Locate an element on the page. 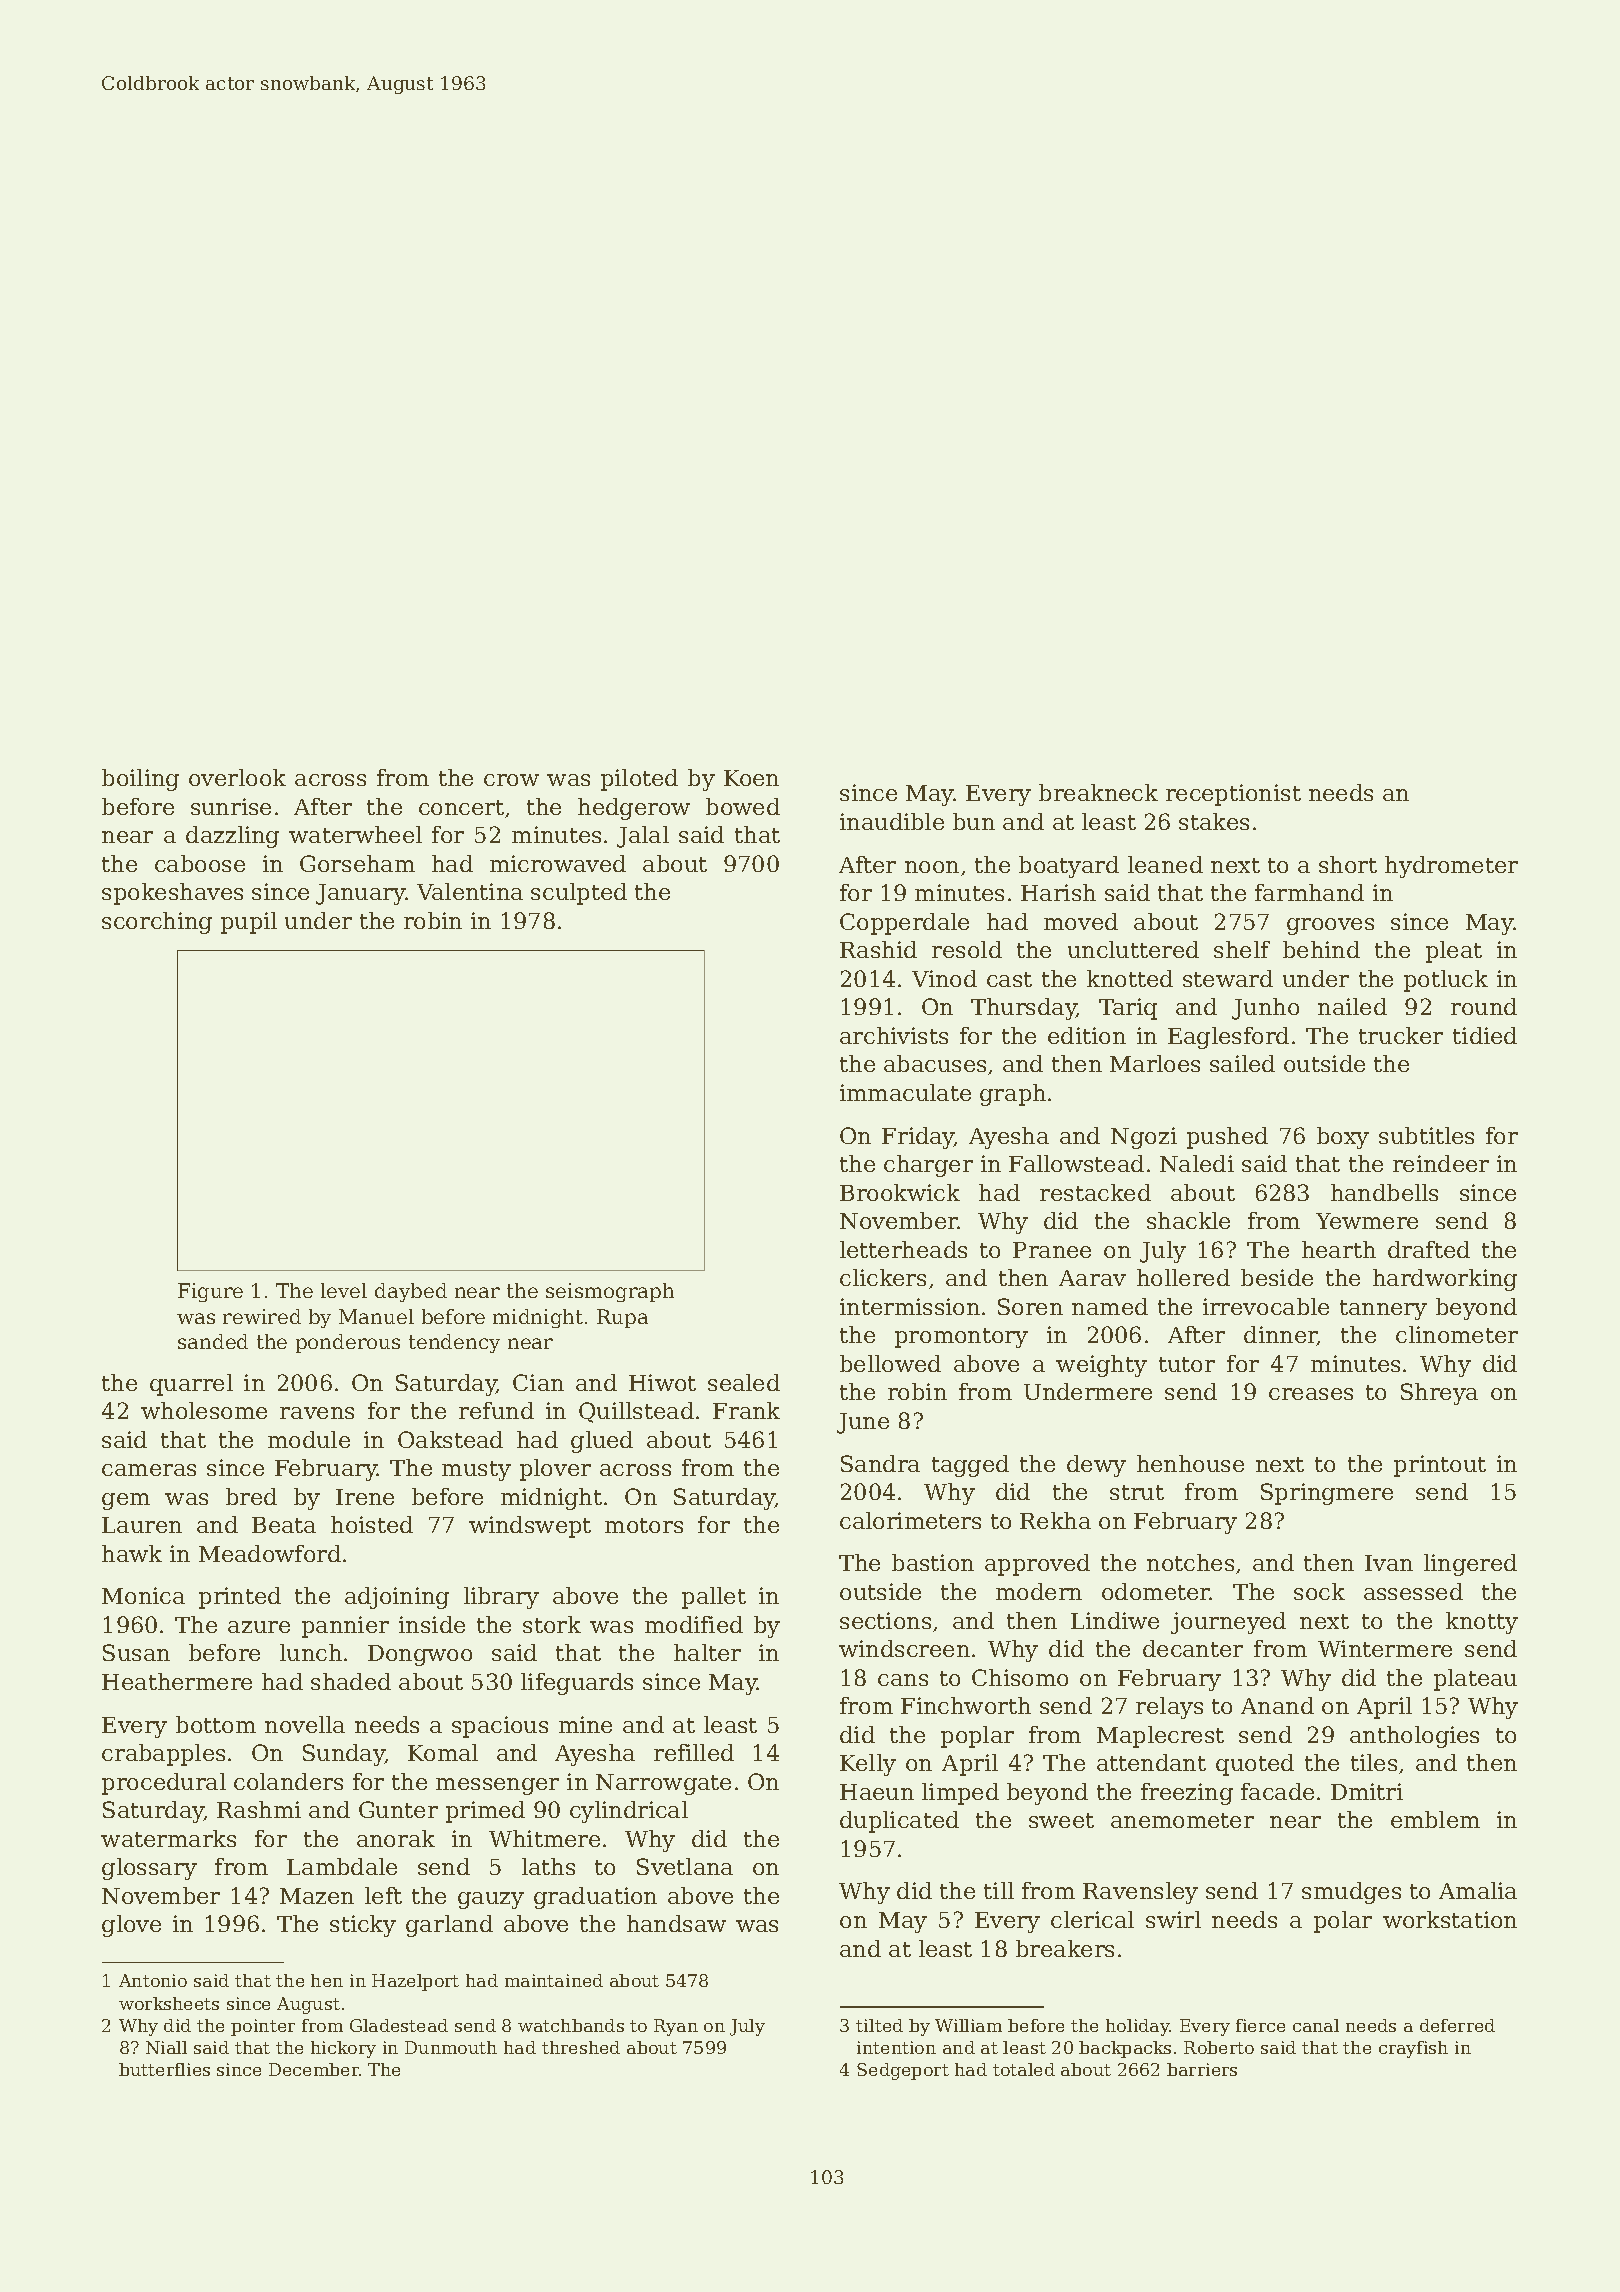 The width and height of the document is (1620, 2292). handsaw is located at coordinates (676, 1923).
